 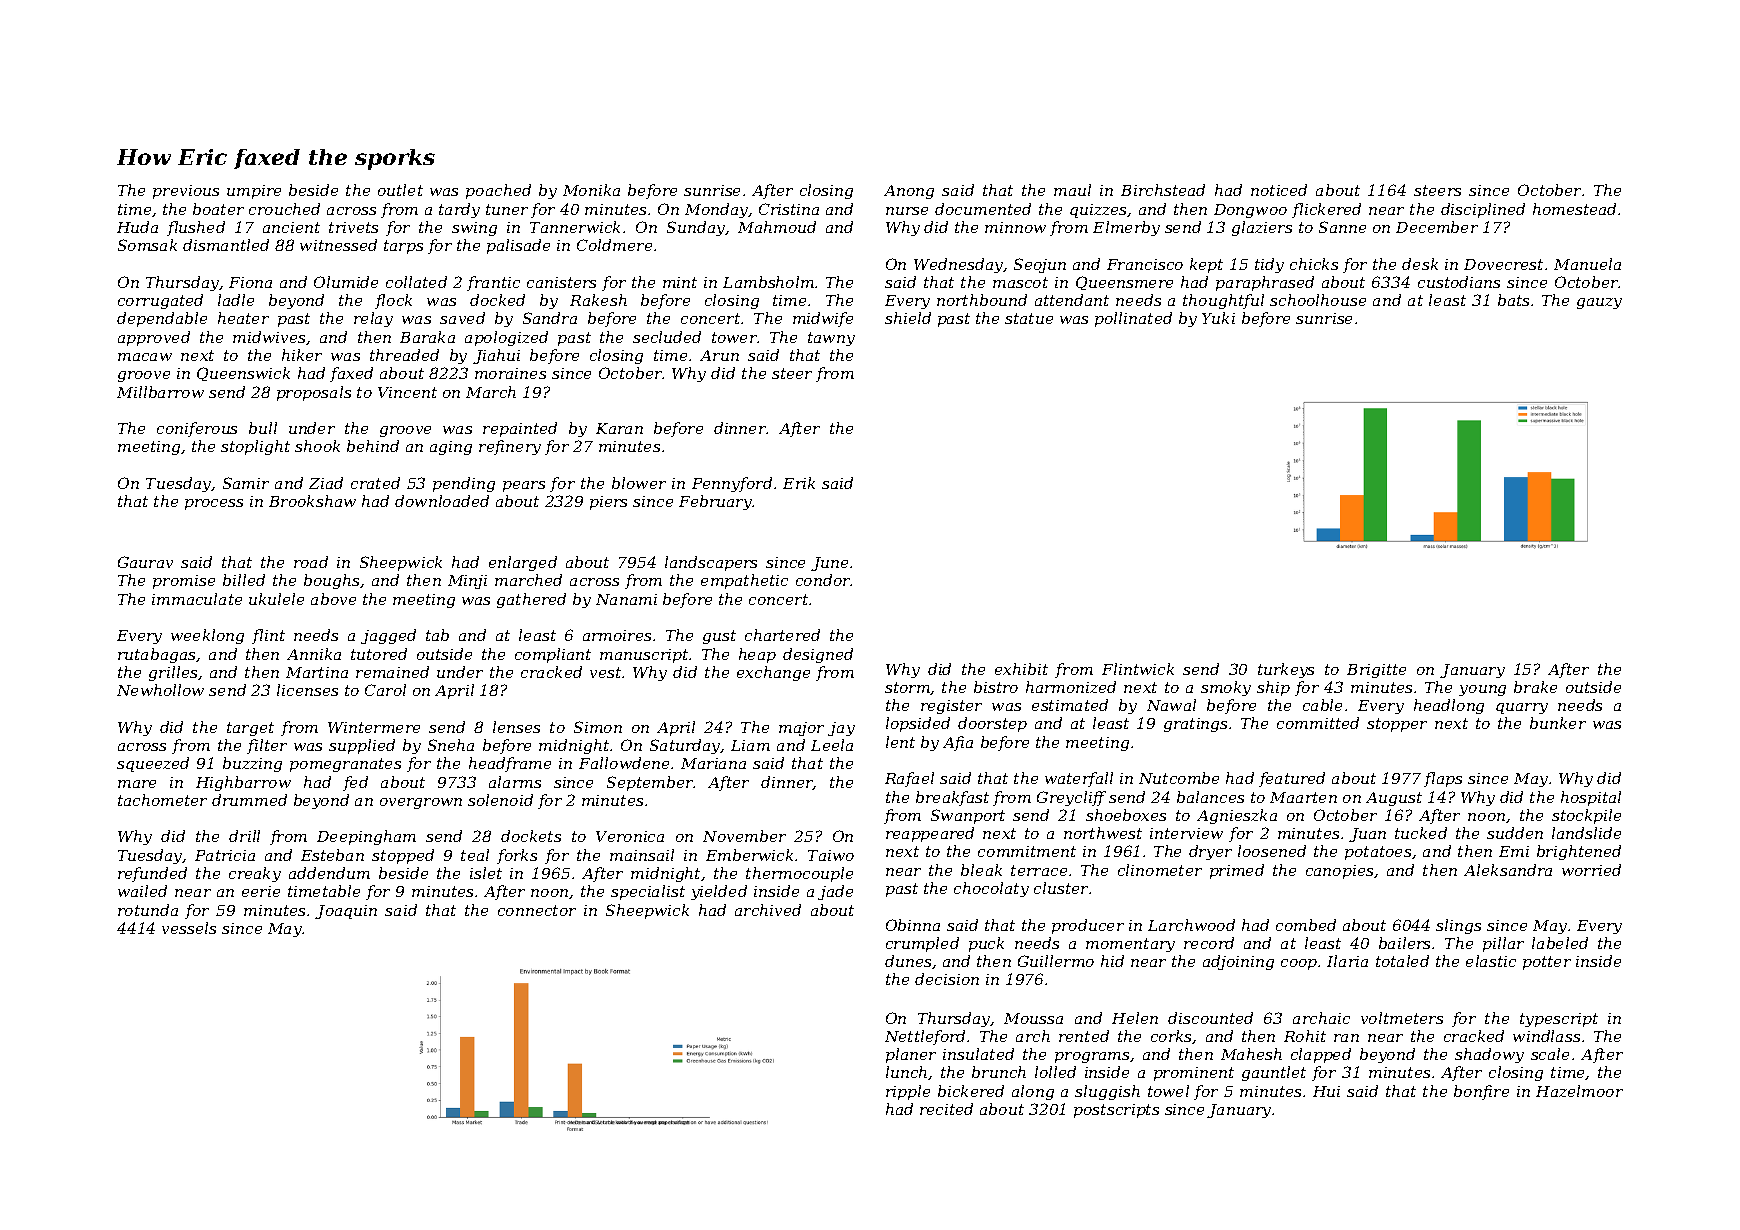 What do you see at coordinates (1535, 687) in the document?
I see `brake` at bounding box center [1535, 687].
